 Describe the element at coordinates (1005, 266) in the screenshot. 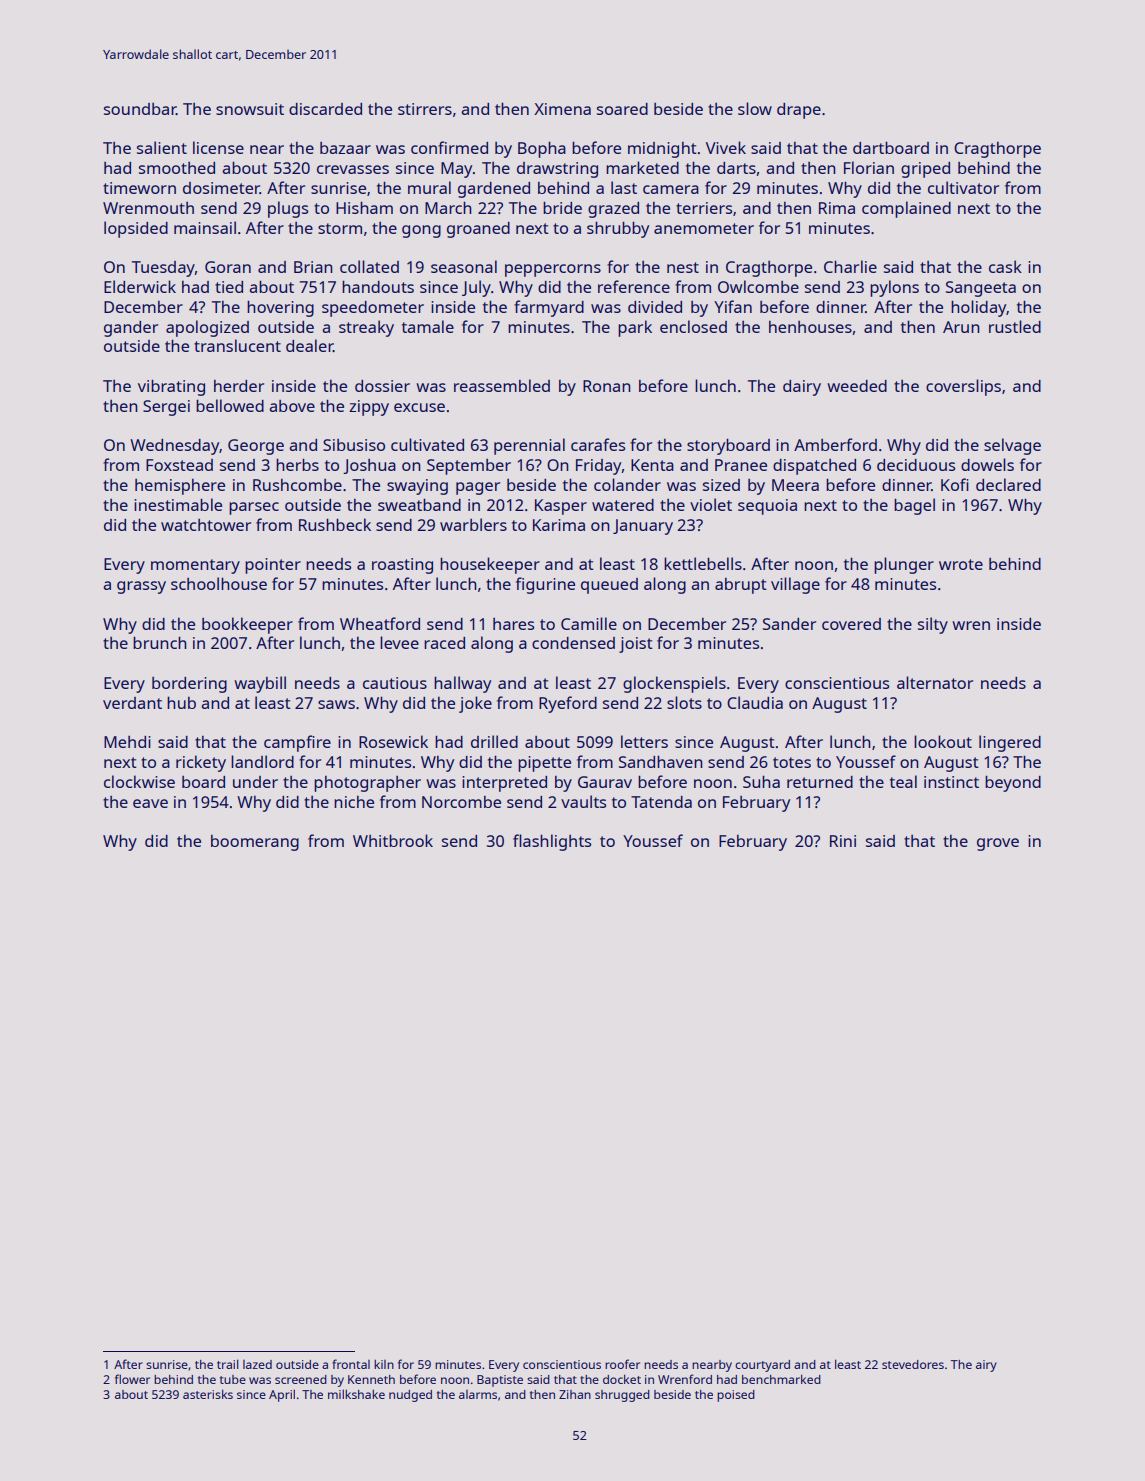

I see `cask` at that location.
